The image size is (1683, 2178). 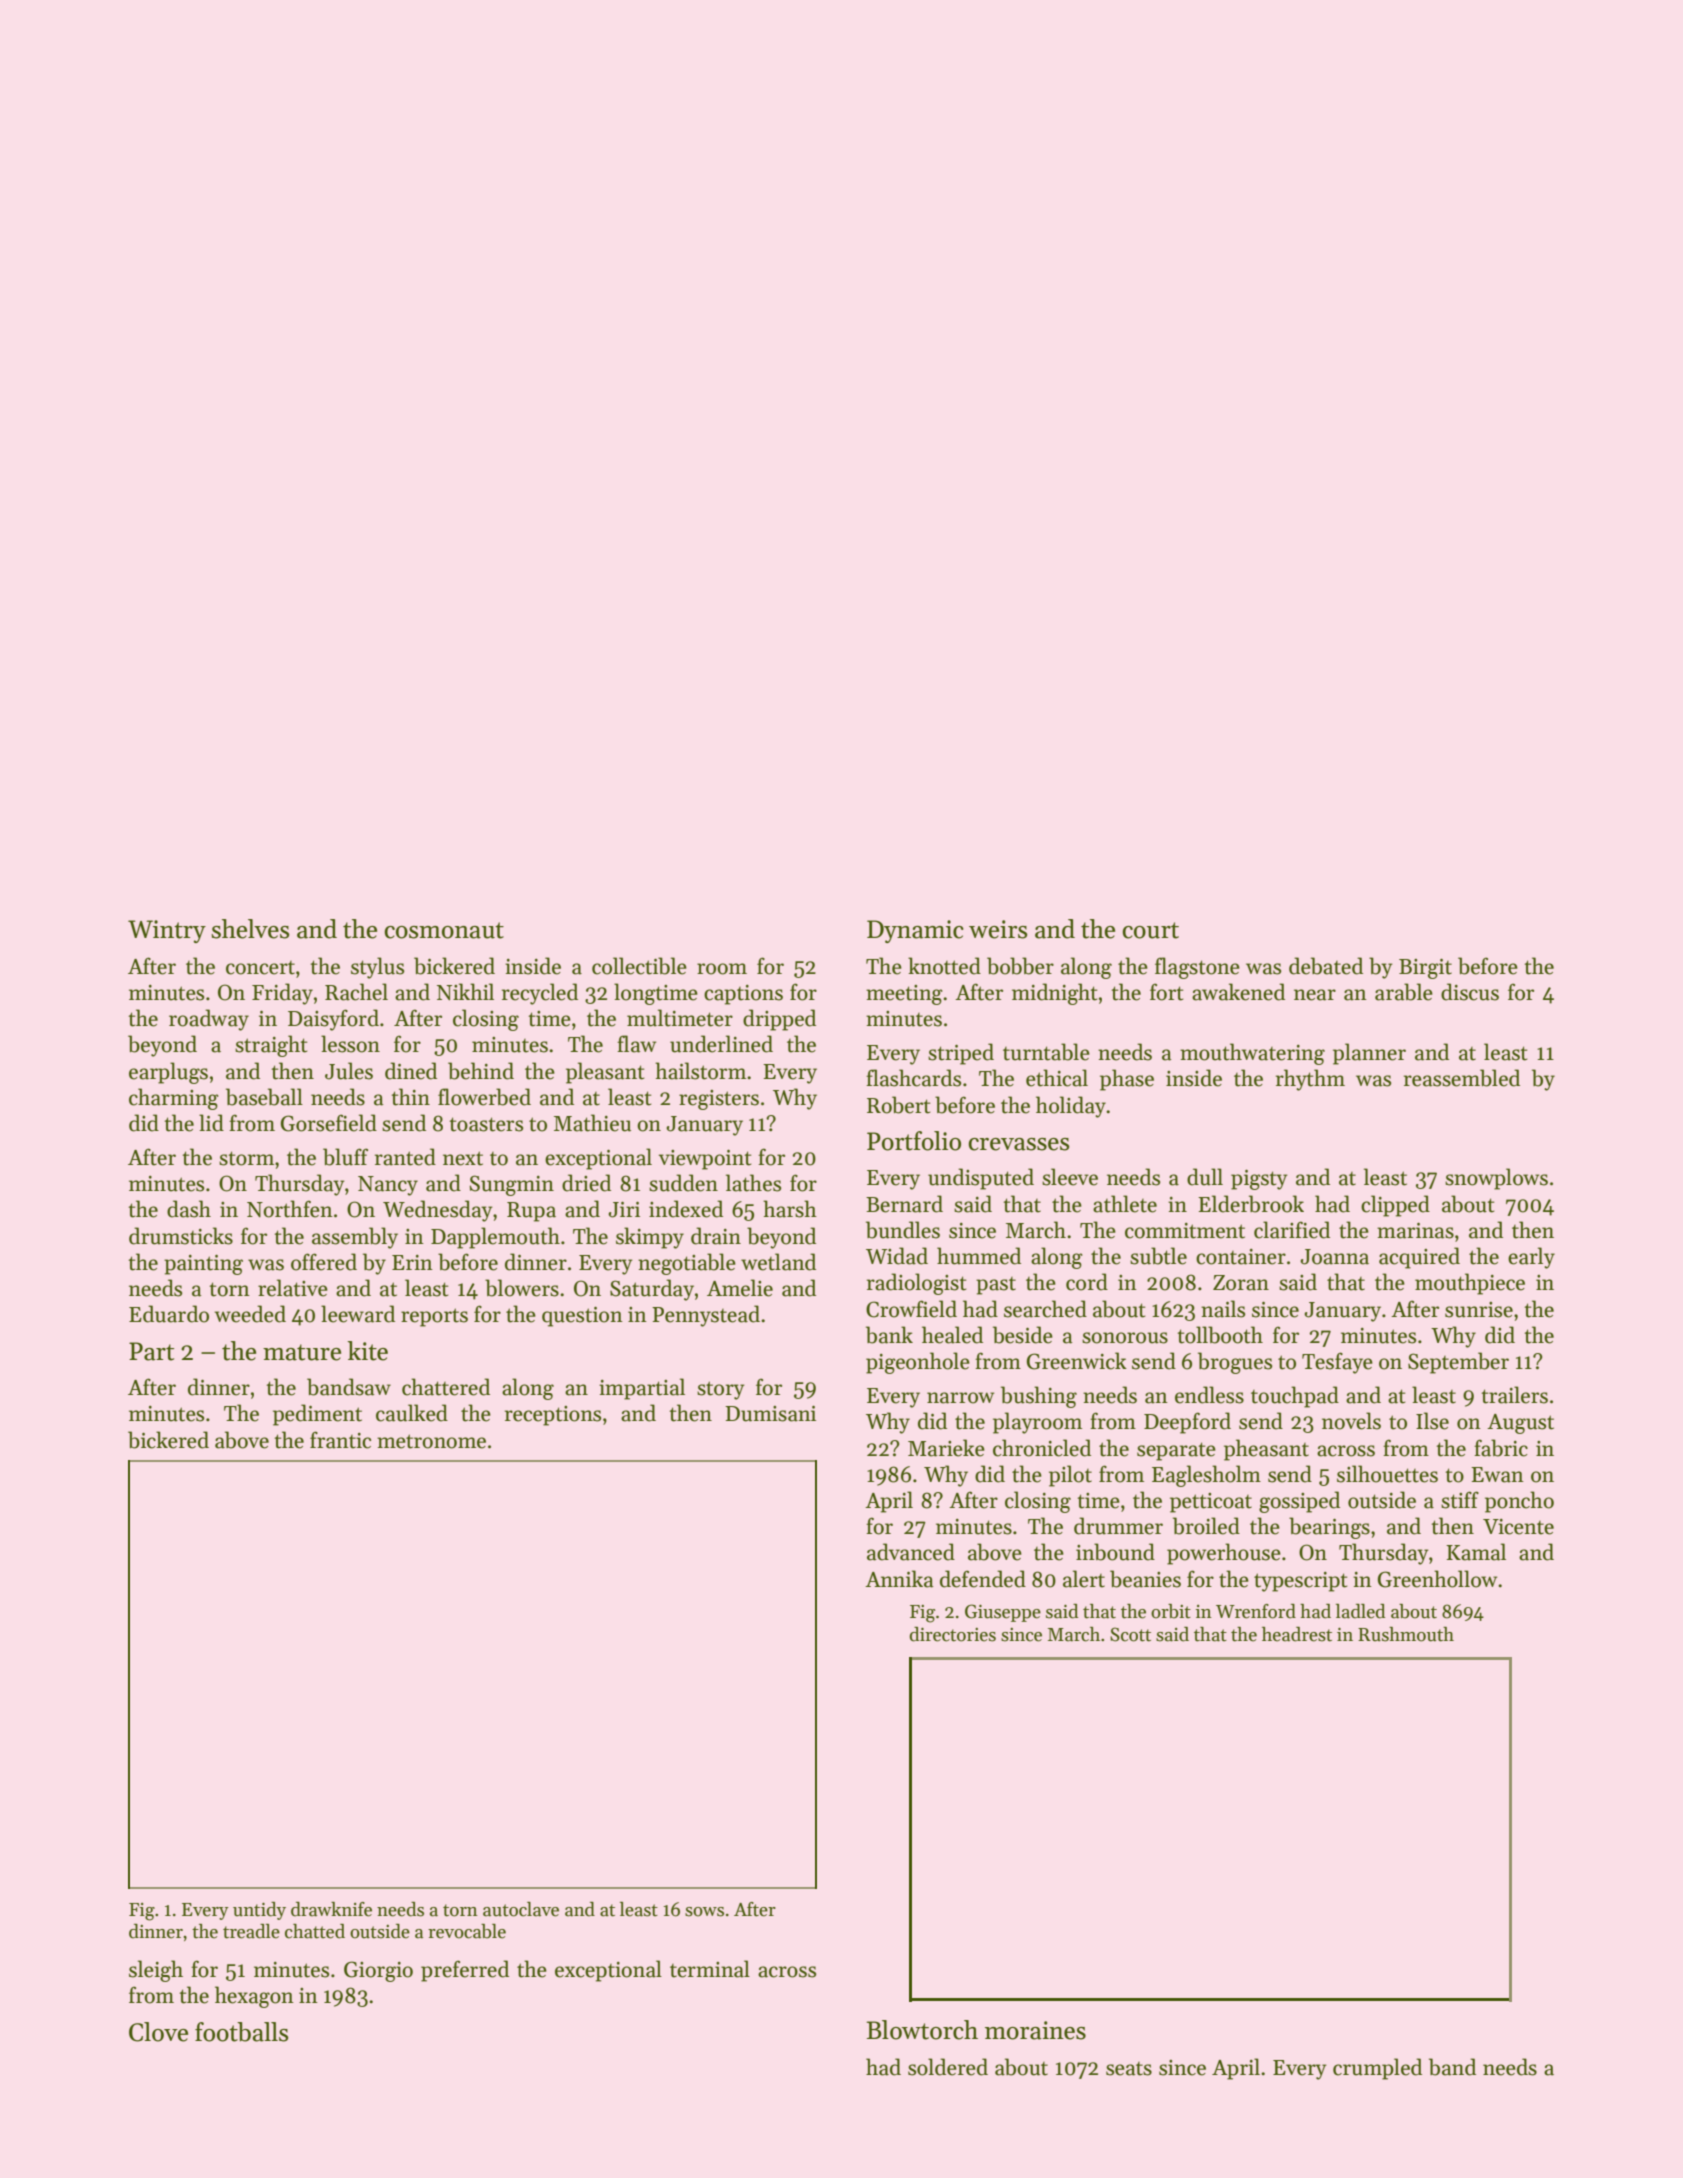 I want to click on cosmonaut, so click(x=444, y=930).
